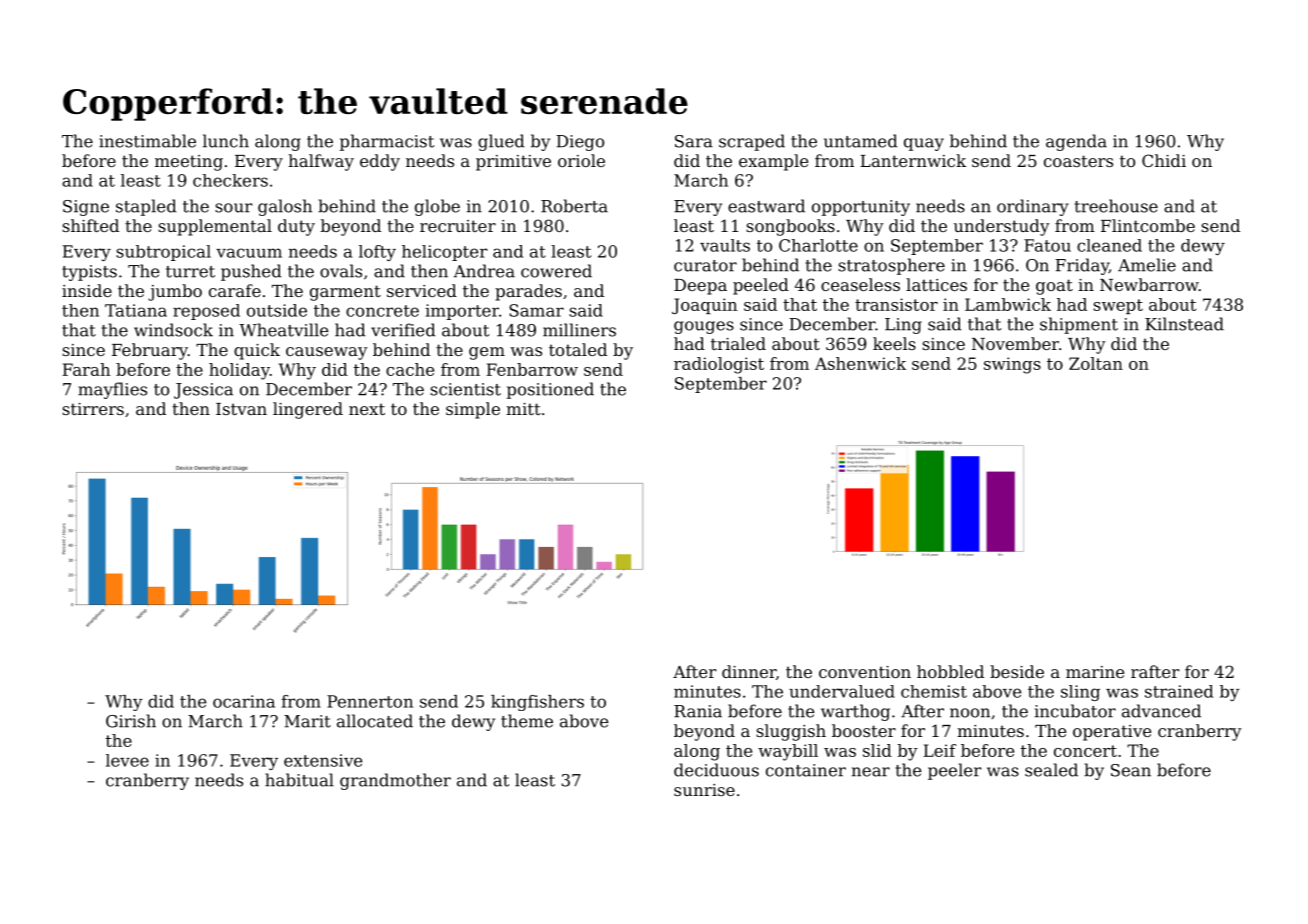  What do you see at coordinates (1184, 324) in the page?
I see `Kilnstead` at bounding box center [1184, 324].
